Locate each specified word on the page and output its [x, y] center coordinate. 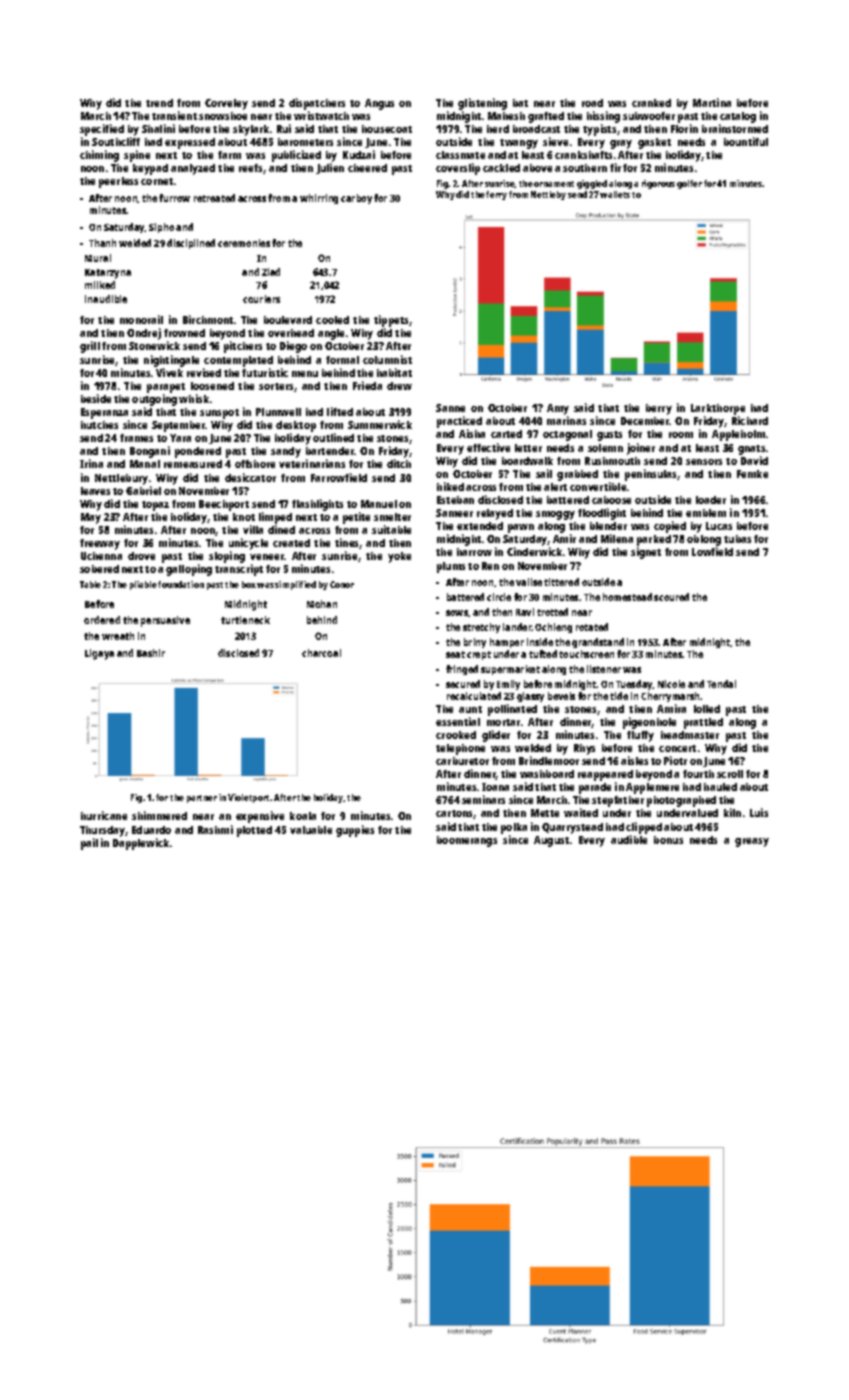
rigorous [658, 184]
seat [455, 654]
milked [100, 285]
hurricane [104, 815]
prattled [703, 723]
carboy [356, 199]
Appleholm [738, 435]
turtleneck [245, 620]
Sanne [450, 408]
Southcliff [116, 141]
